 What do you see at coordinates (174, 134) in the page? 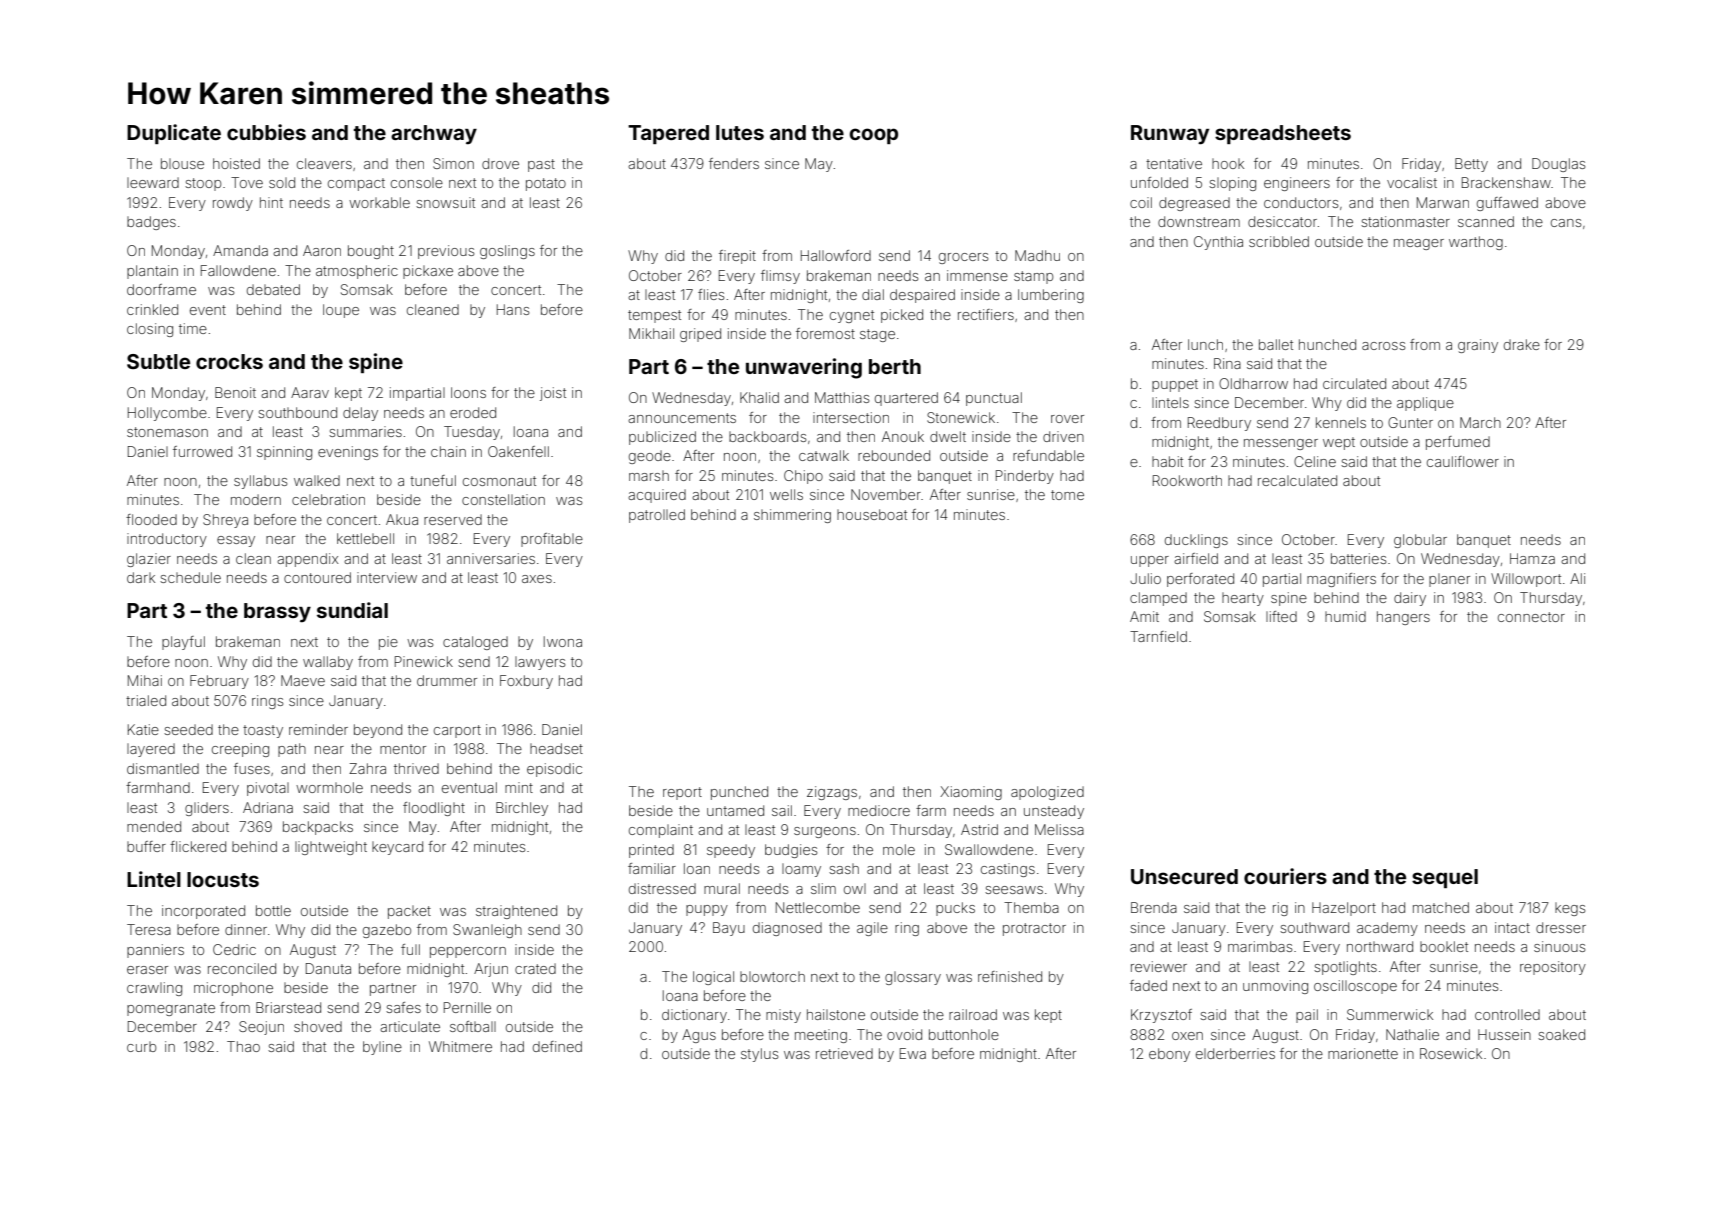
I see `Duplicate` at bounding box center [174, 134].
